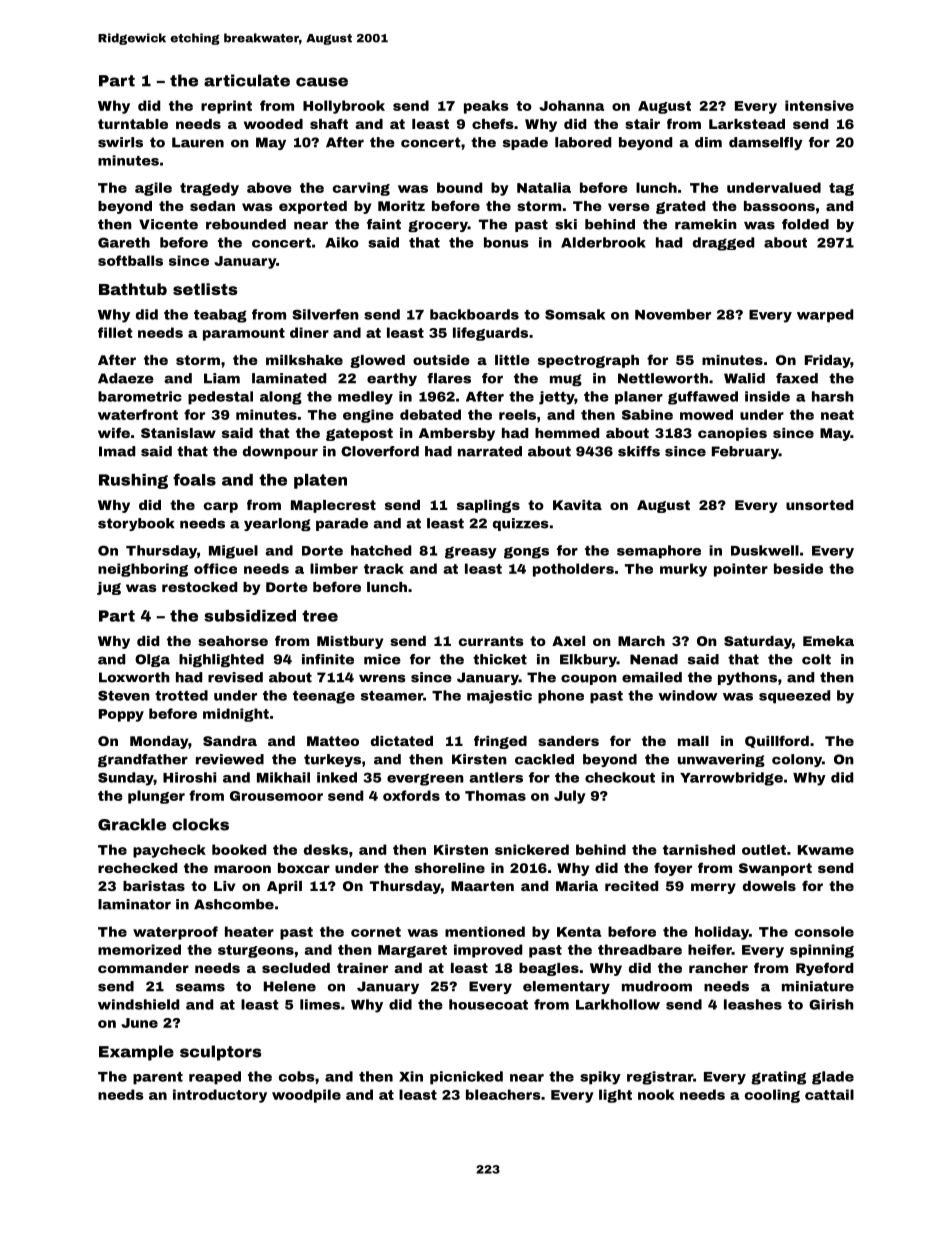 The image size is (952, 1233). I want to click on cobs, so click(297, 1076).
